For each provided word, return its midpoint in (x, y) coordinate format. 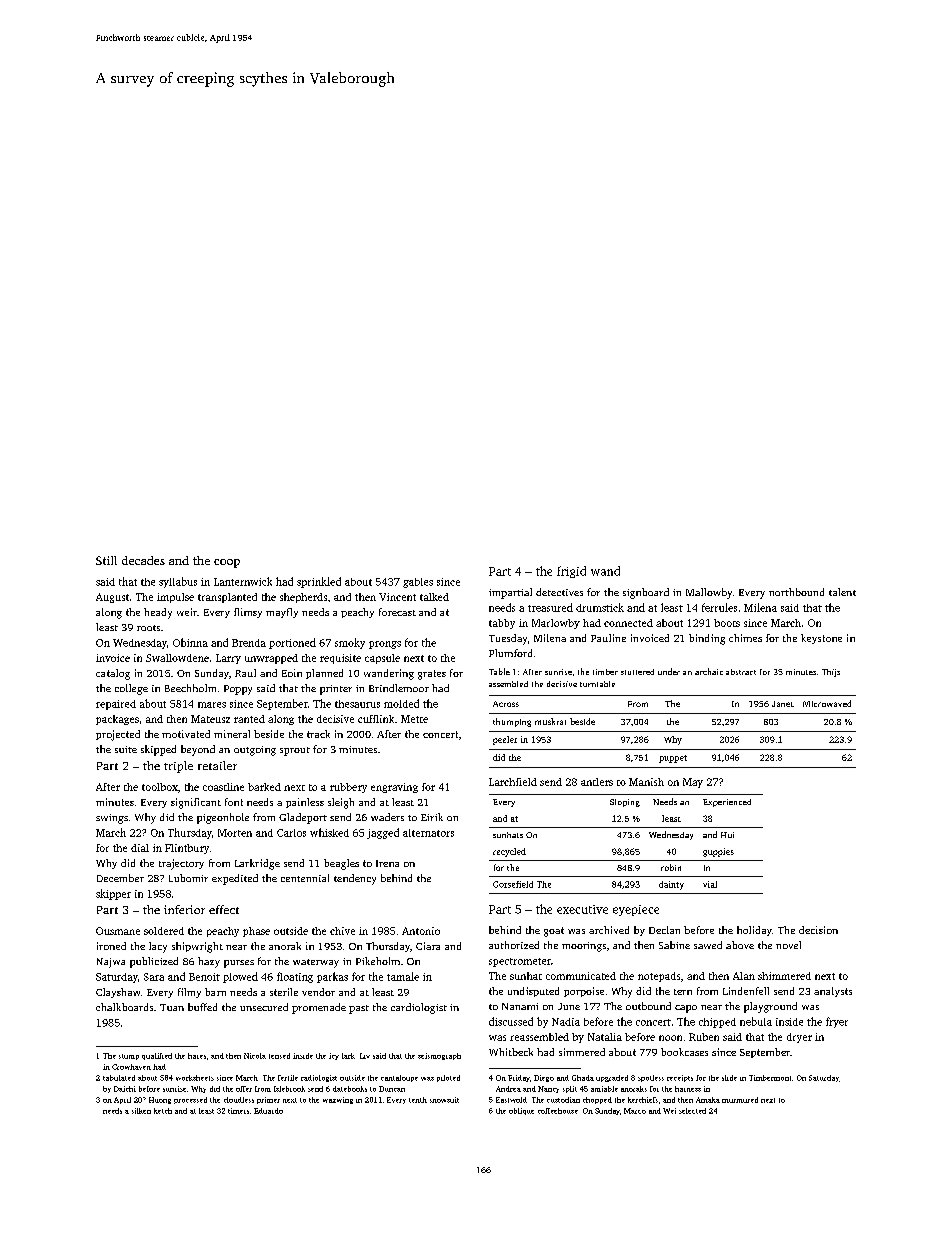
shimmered (784, 976)
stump (129, 1057)
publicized (154, 962)
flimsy (248, 613)
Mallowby (709, 593)
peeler (505, 740)
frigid (571, 572)
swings (112, 819)
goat (554, 932)
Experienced (727, 803)
